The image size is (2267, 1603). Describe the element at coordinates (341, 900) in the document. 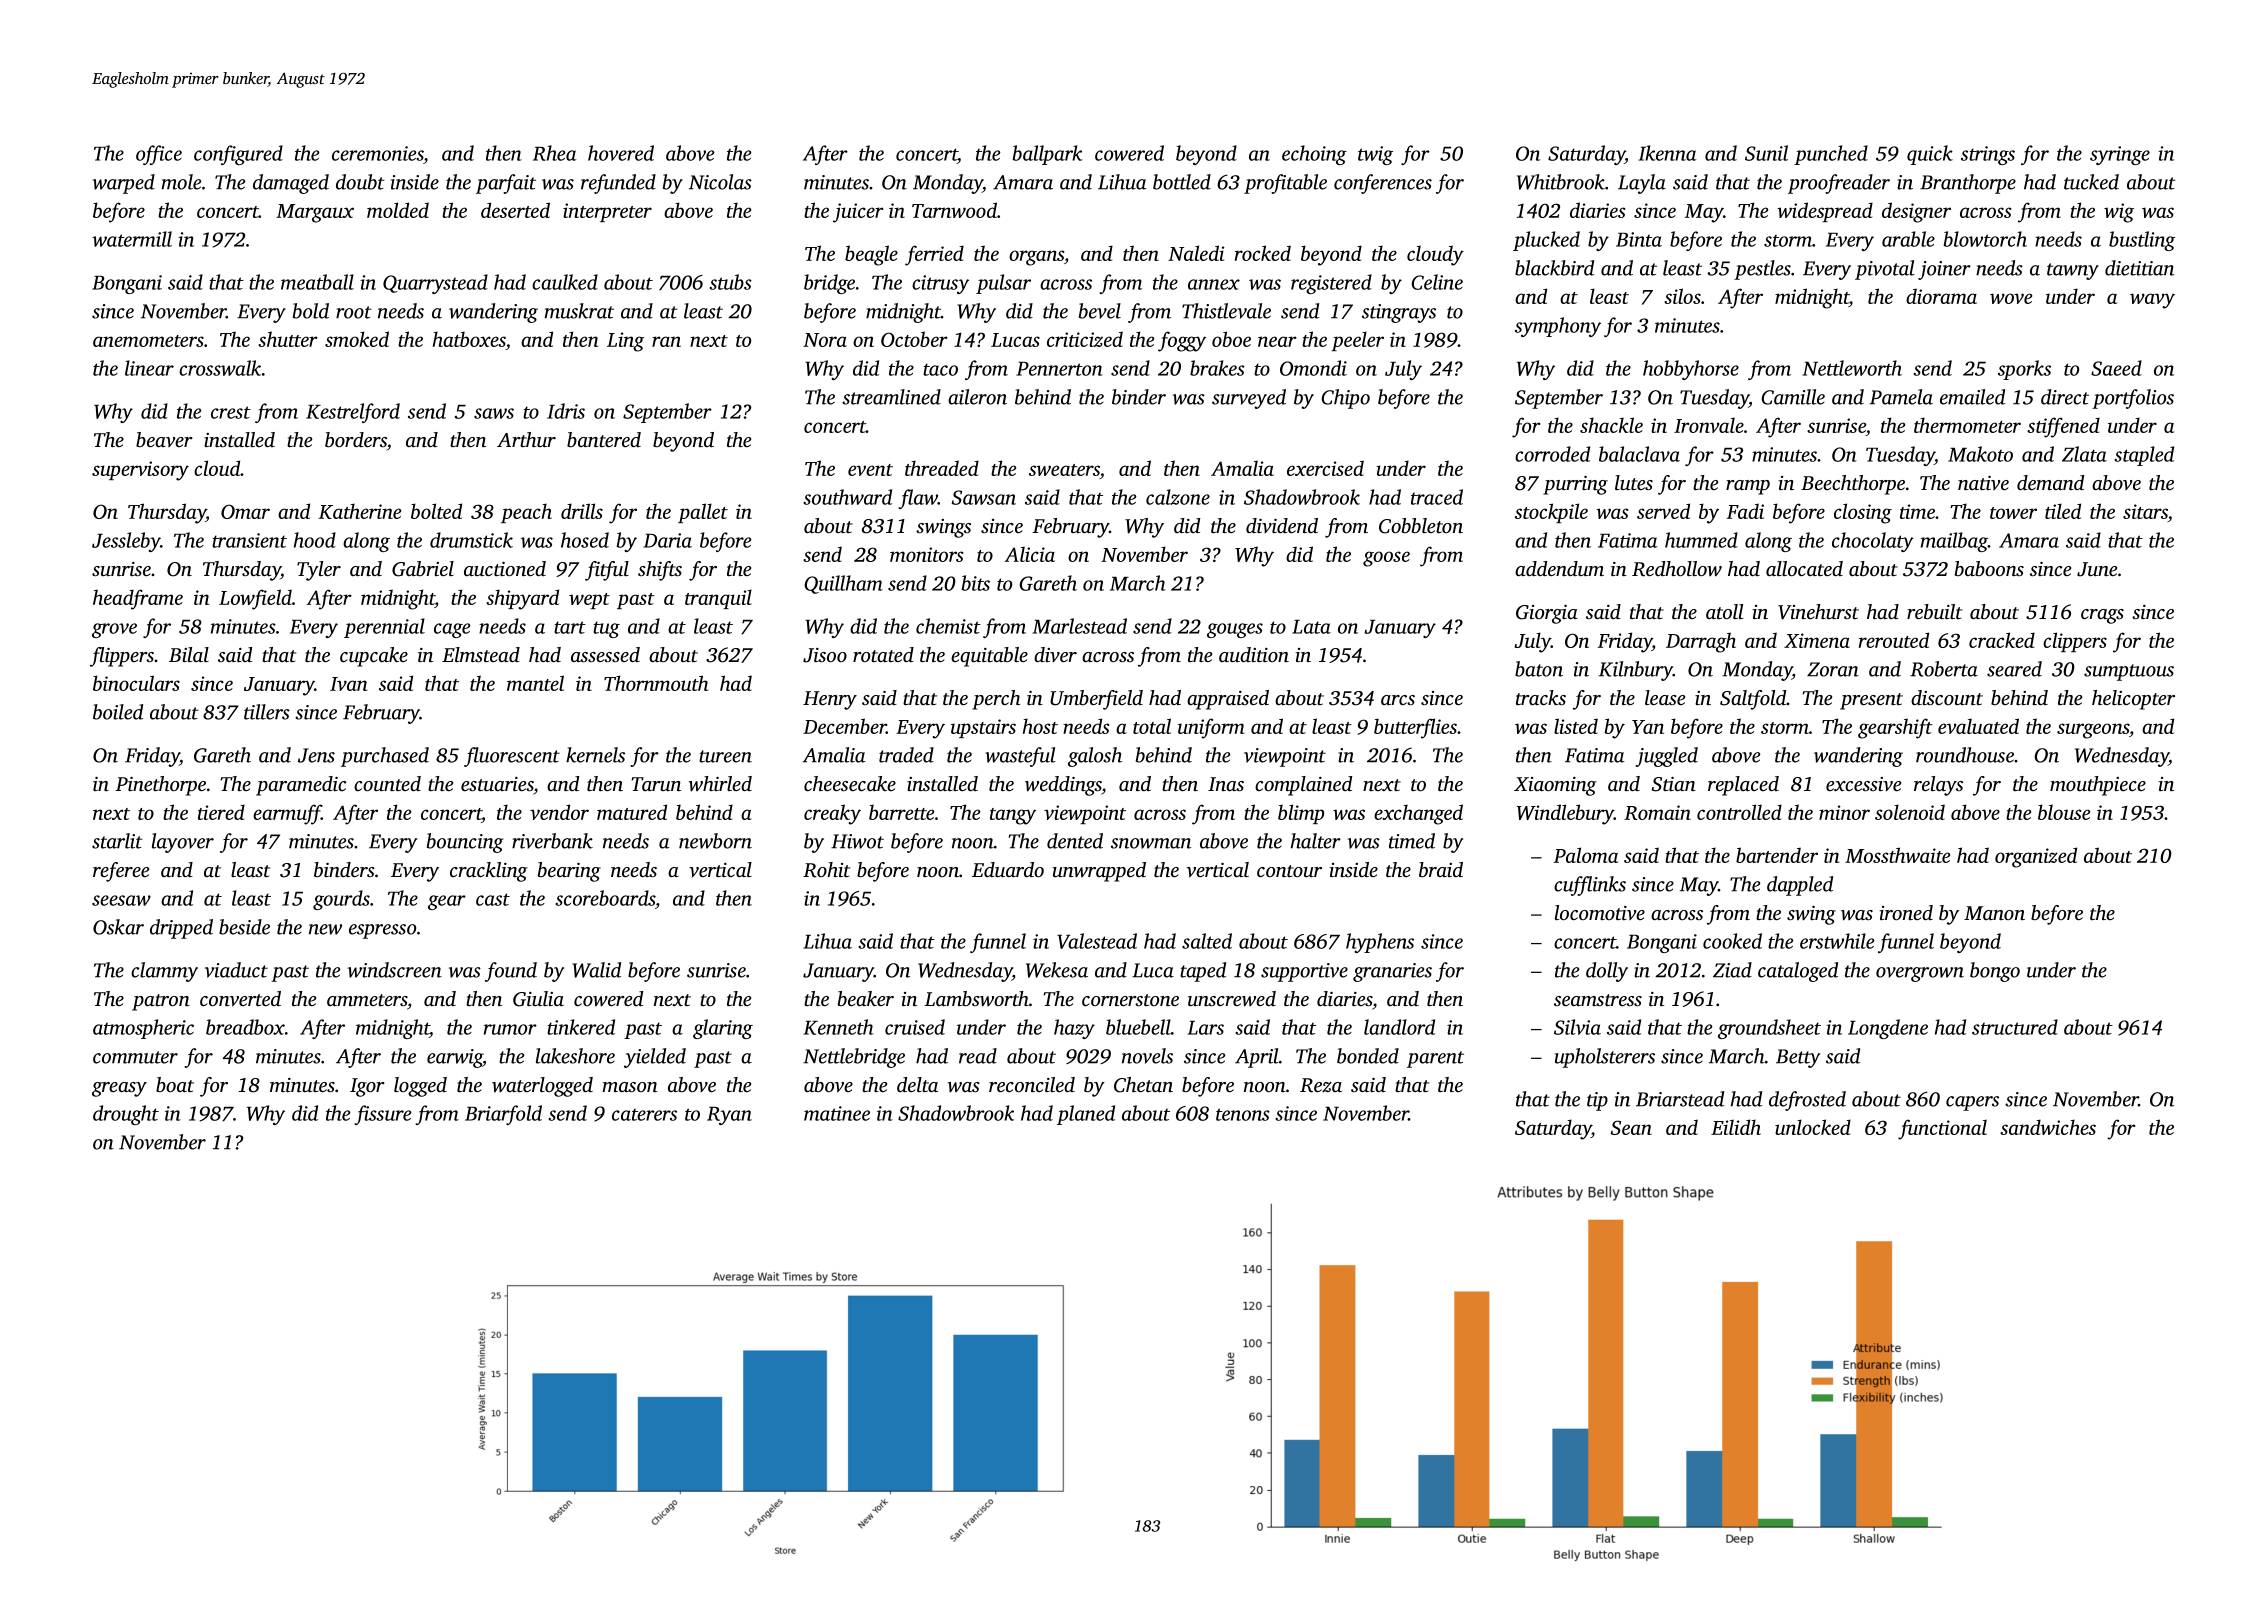

I see `gourds` at that location.
